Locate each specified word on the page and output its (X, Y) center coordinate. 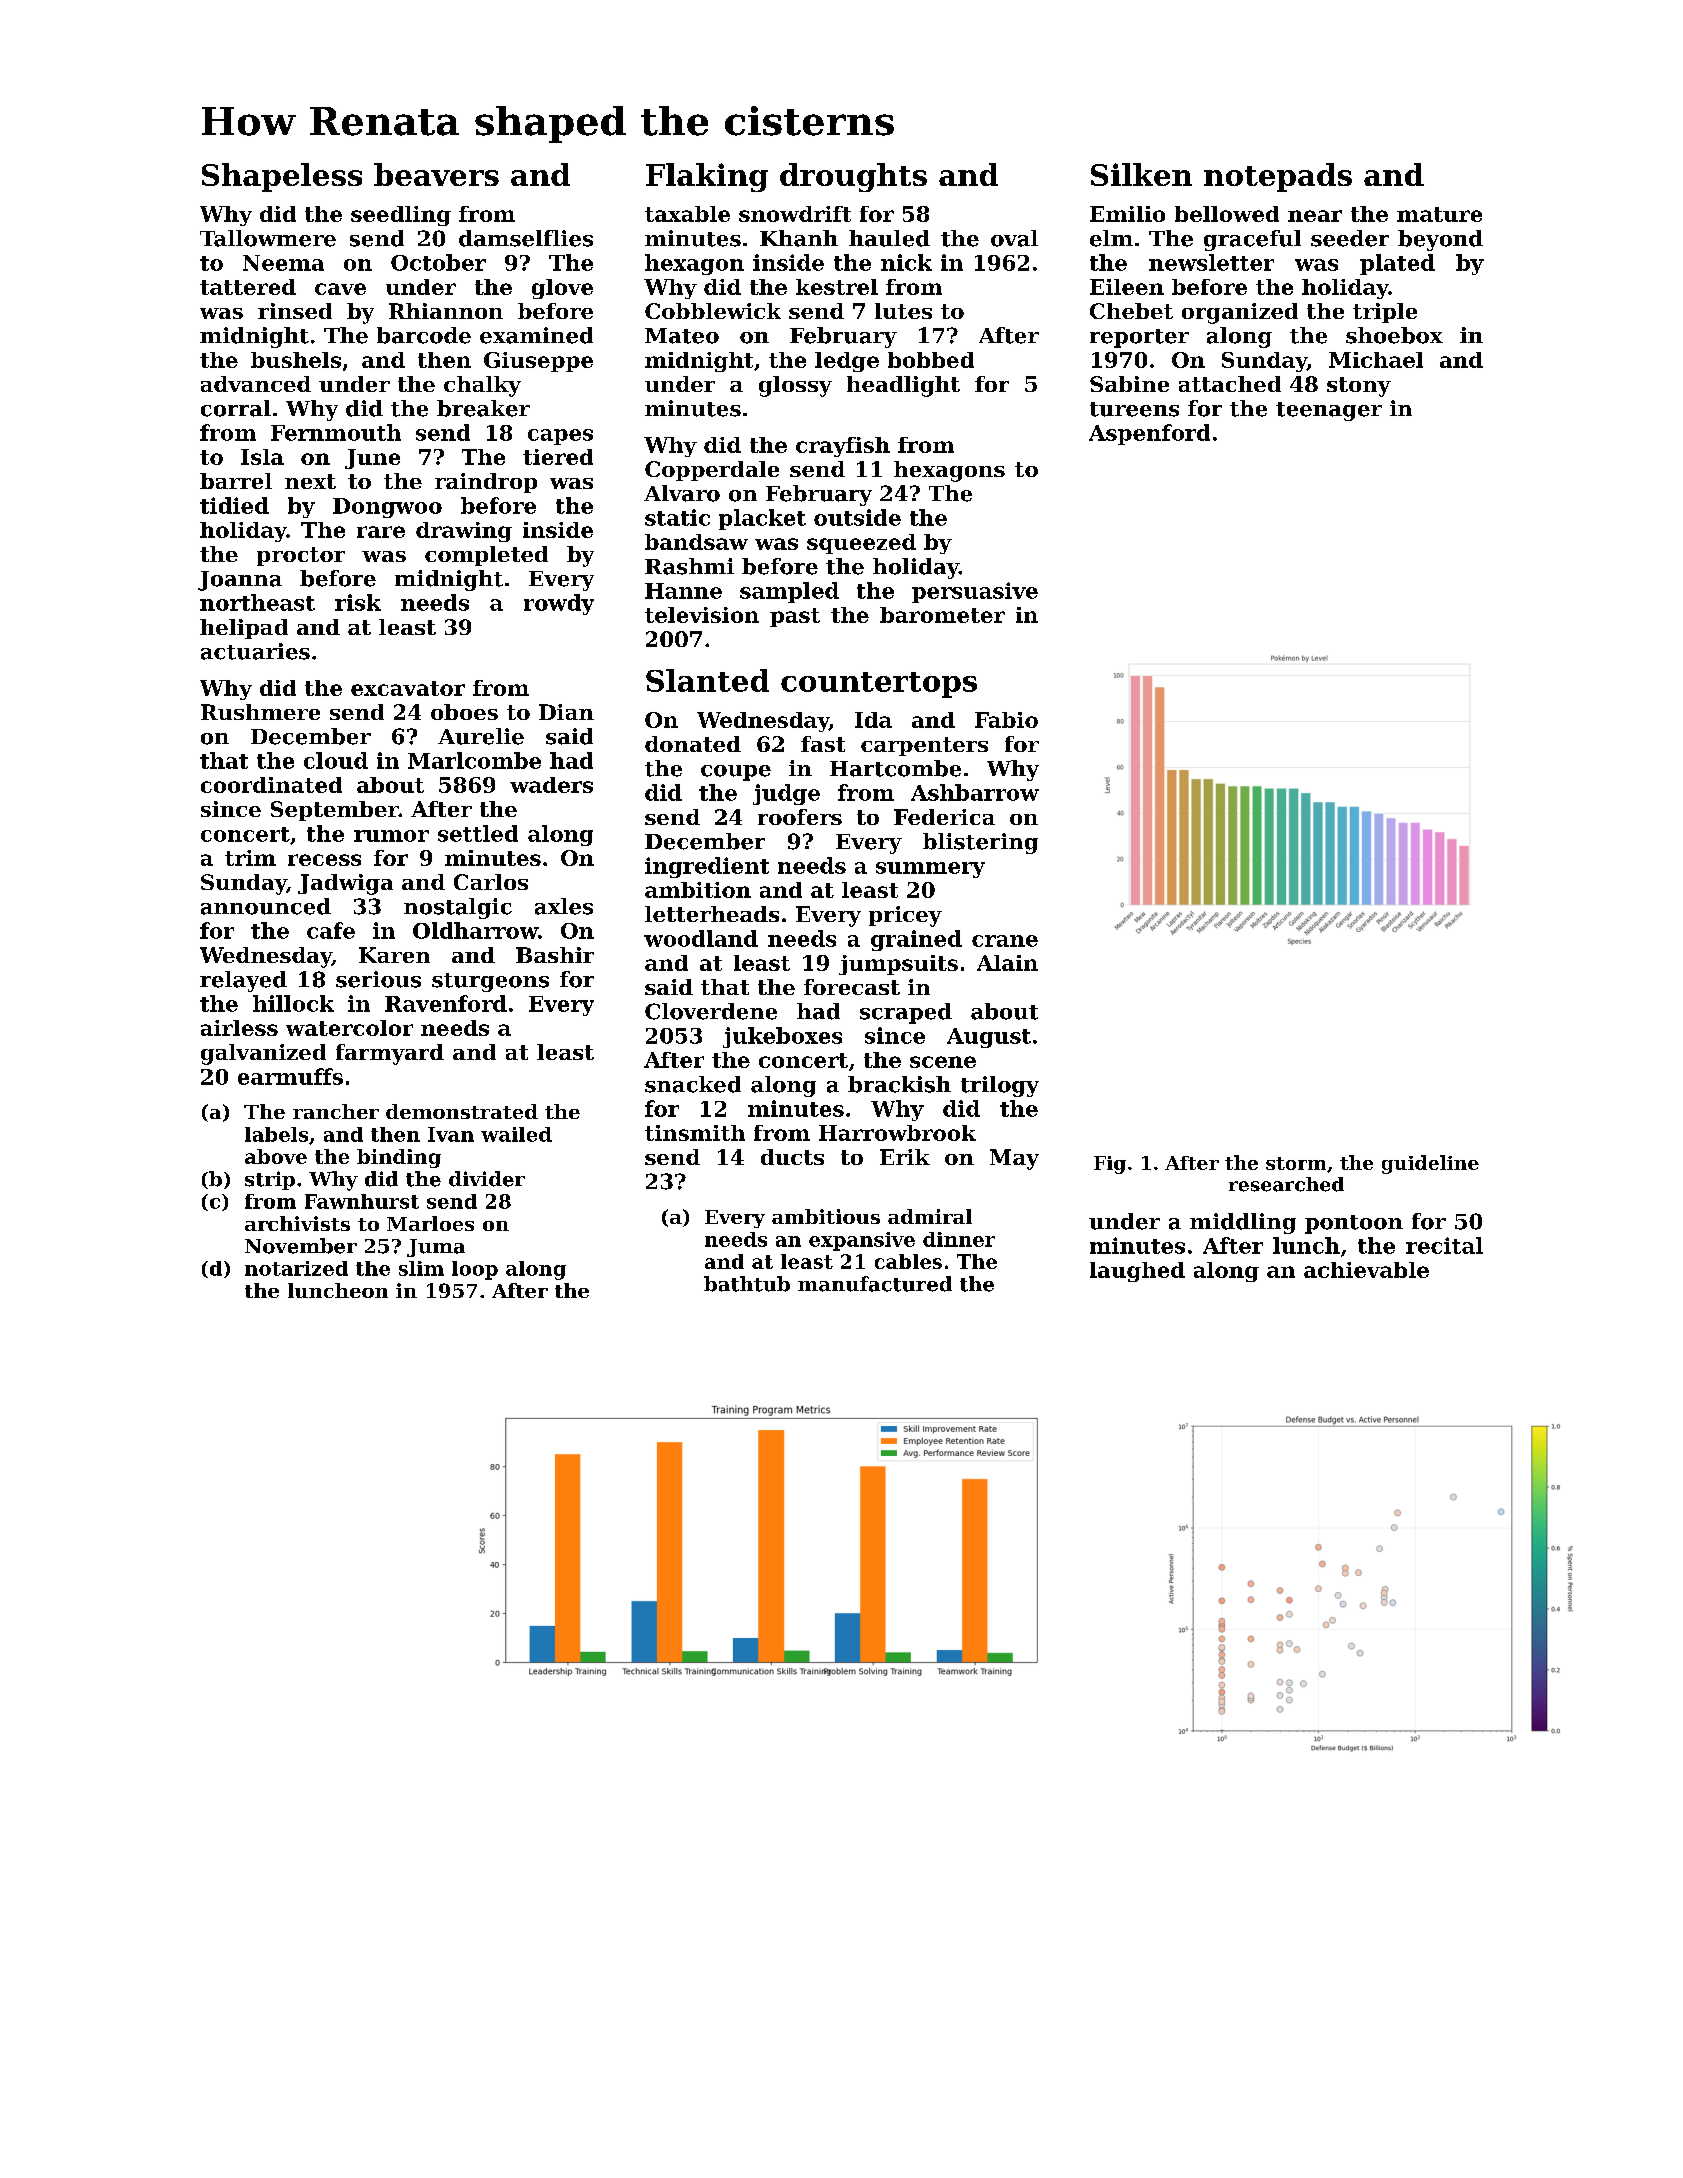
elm (1111, 238)
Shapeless (282, 177)
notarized (296, 1268)
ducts (792, 1157)
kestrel (837, 287)
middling (1243, 1223)
